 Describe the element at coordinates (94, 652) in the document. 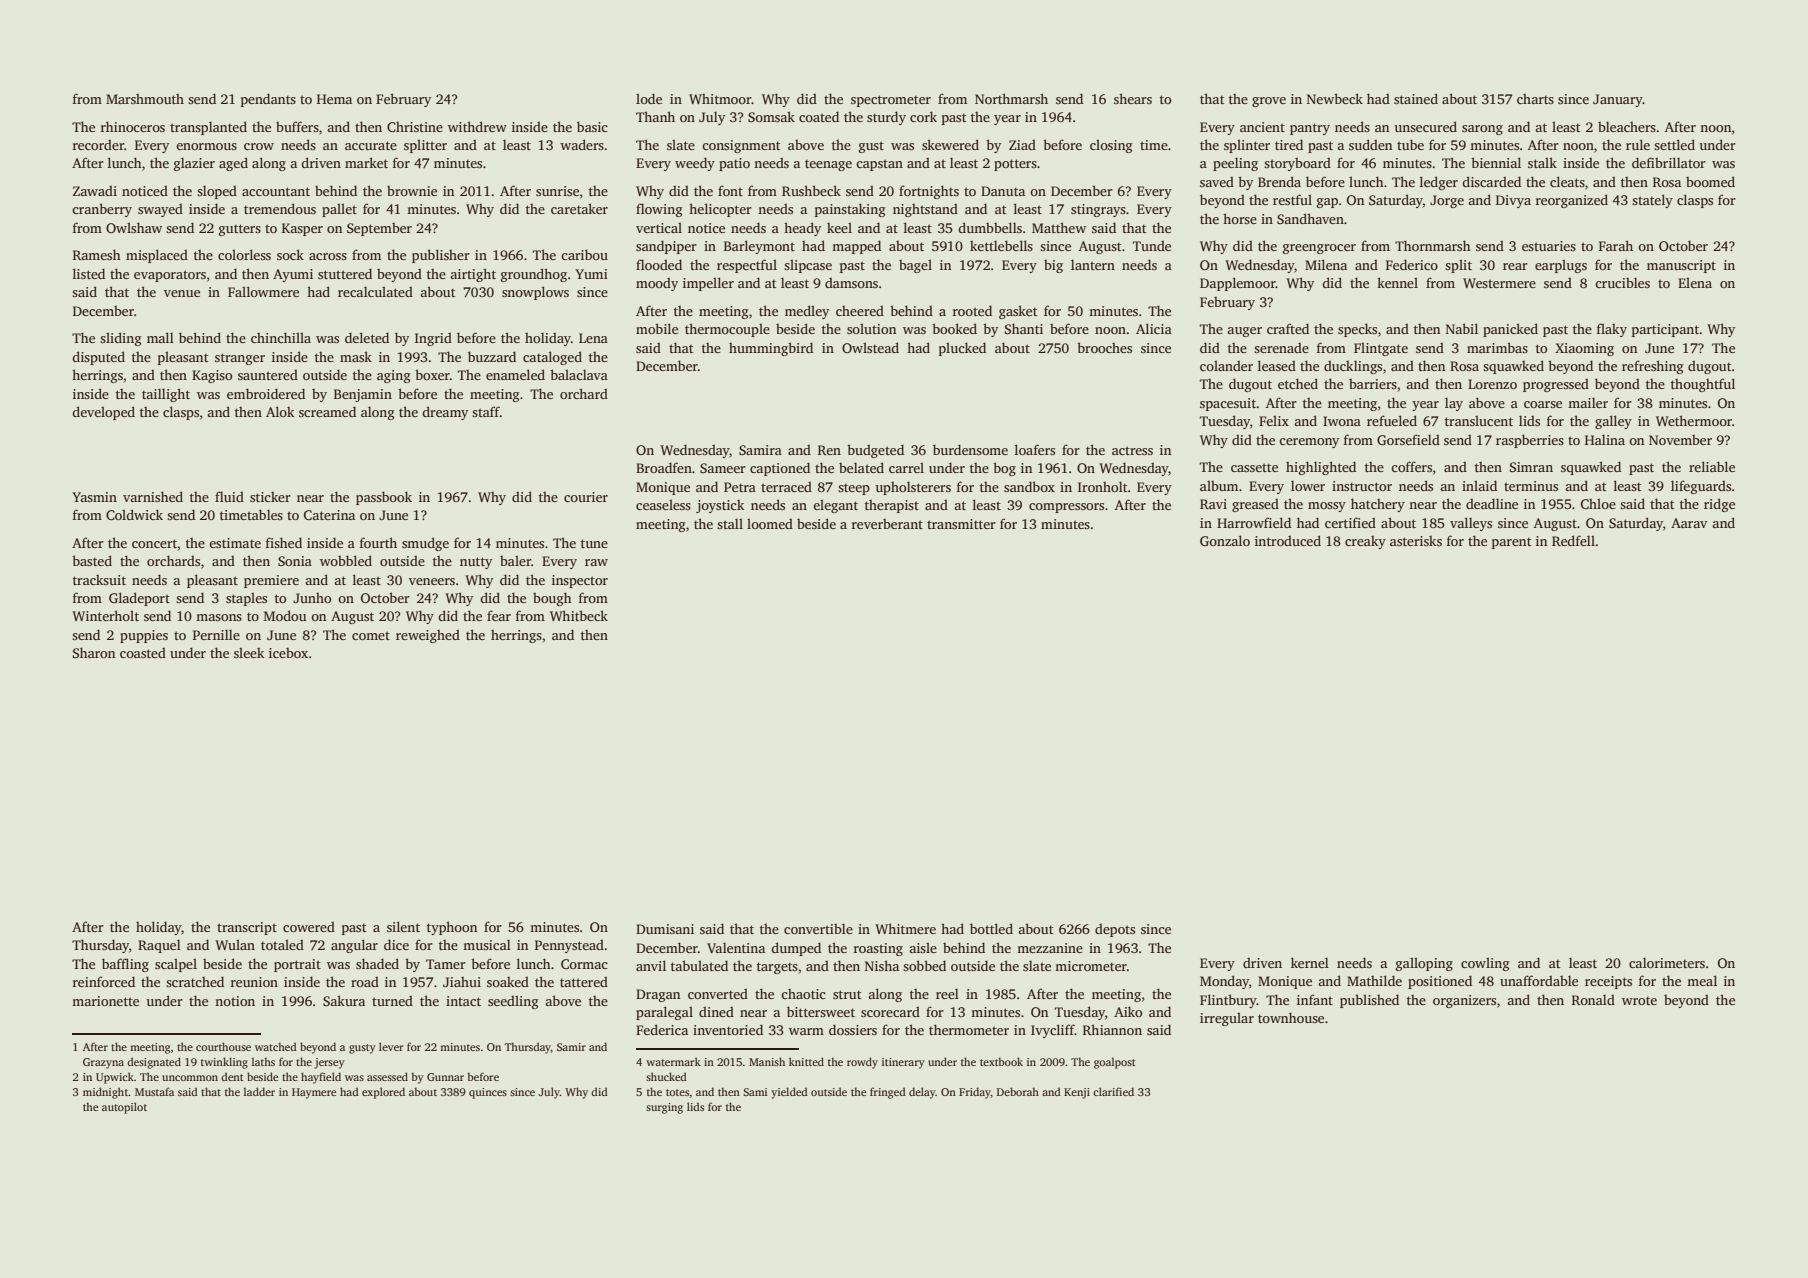

I see `Sharon` at that location.
